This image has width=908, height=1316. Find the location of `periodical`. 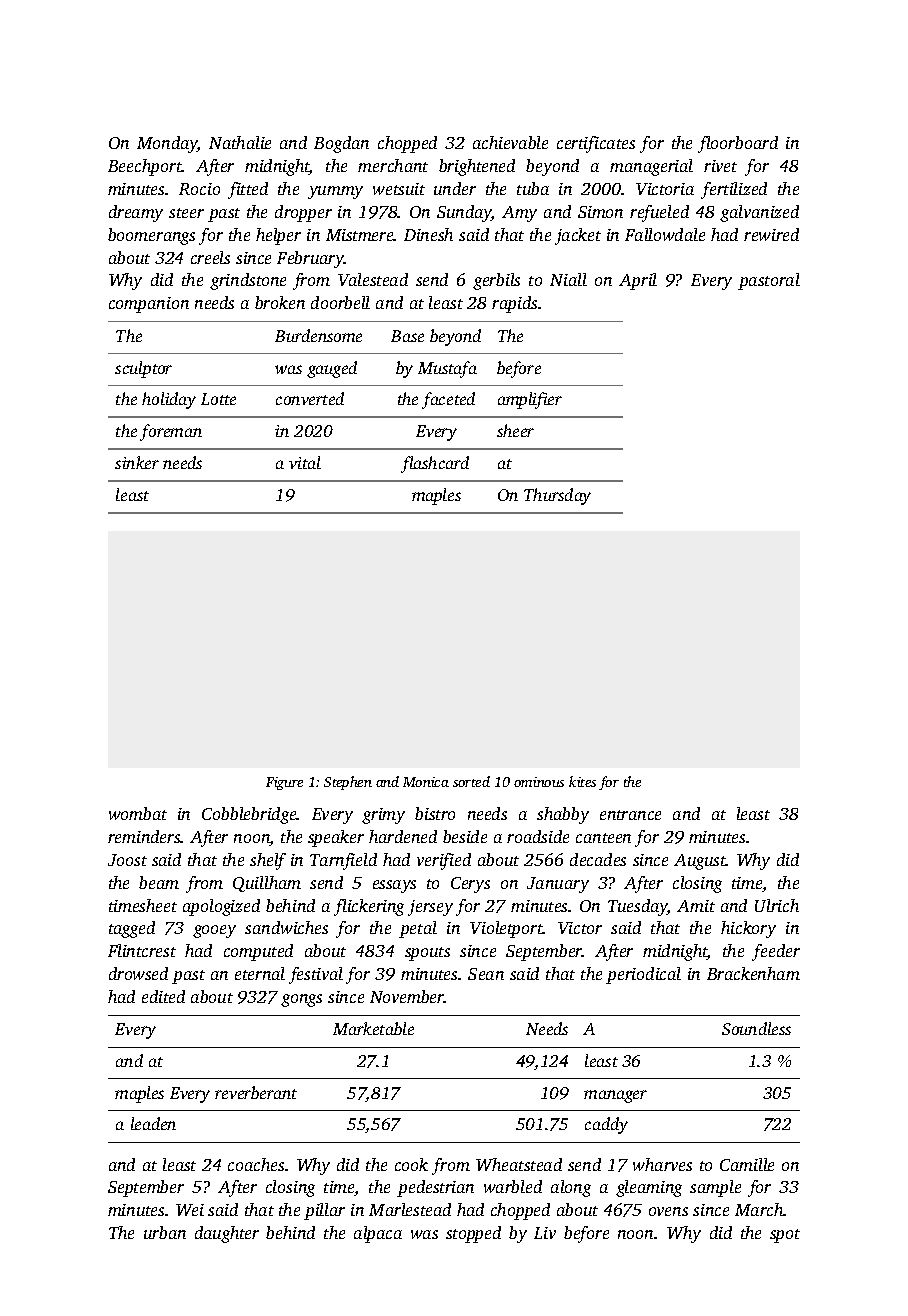

periodical is located at coordinates (643, 975).
